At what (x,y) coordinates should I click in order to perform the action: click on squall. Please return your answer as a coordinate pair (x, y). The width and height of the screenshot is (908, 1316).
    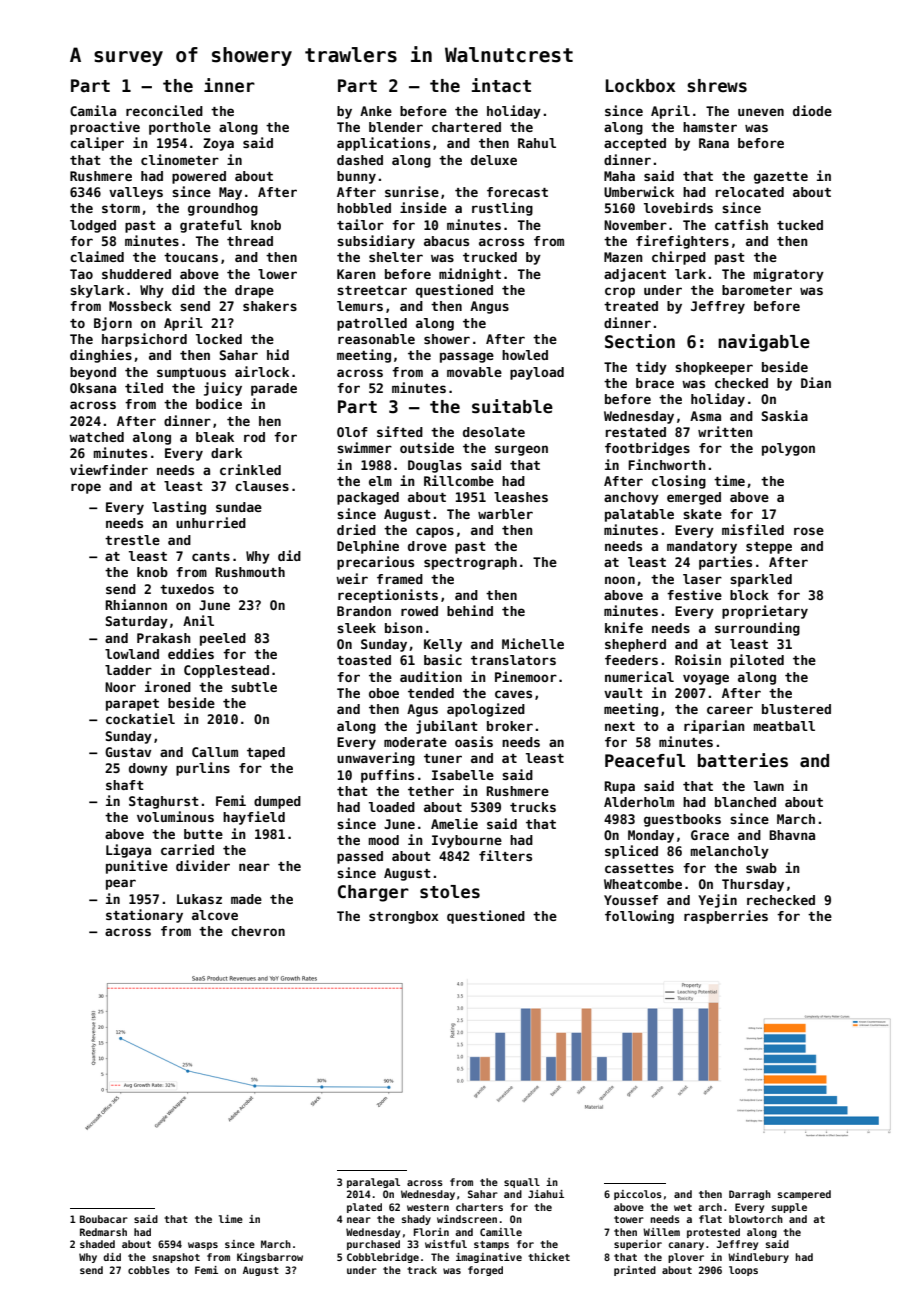
    Looking at the image, I should click on (522, 1183).
